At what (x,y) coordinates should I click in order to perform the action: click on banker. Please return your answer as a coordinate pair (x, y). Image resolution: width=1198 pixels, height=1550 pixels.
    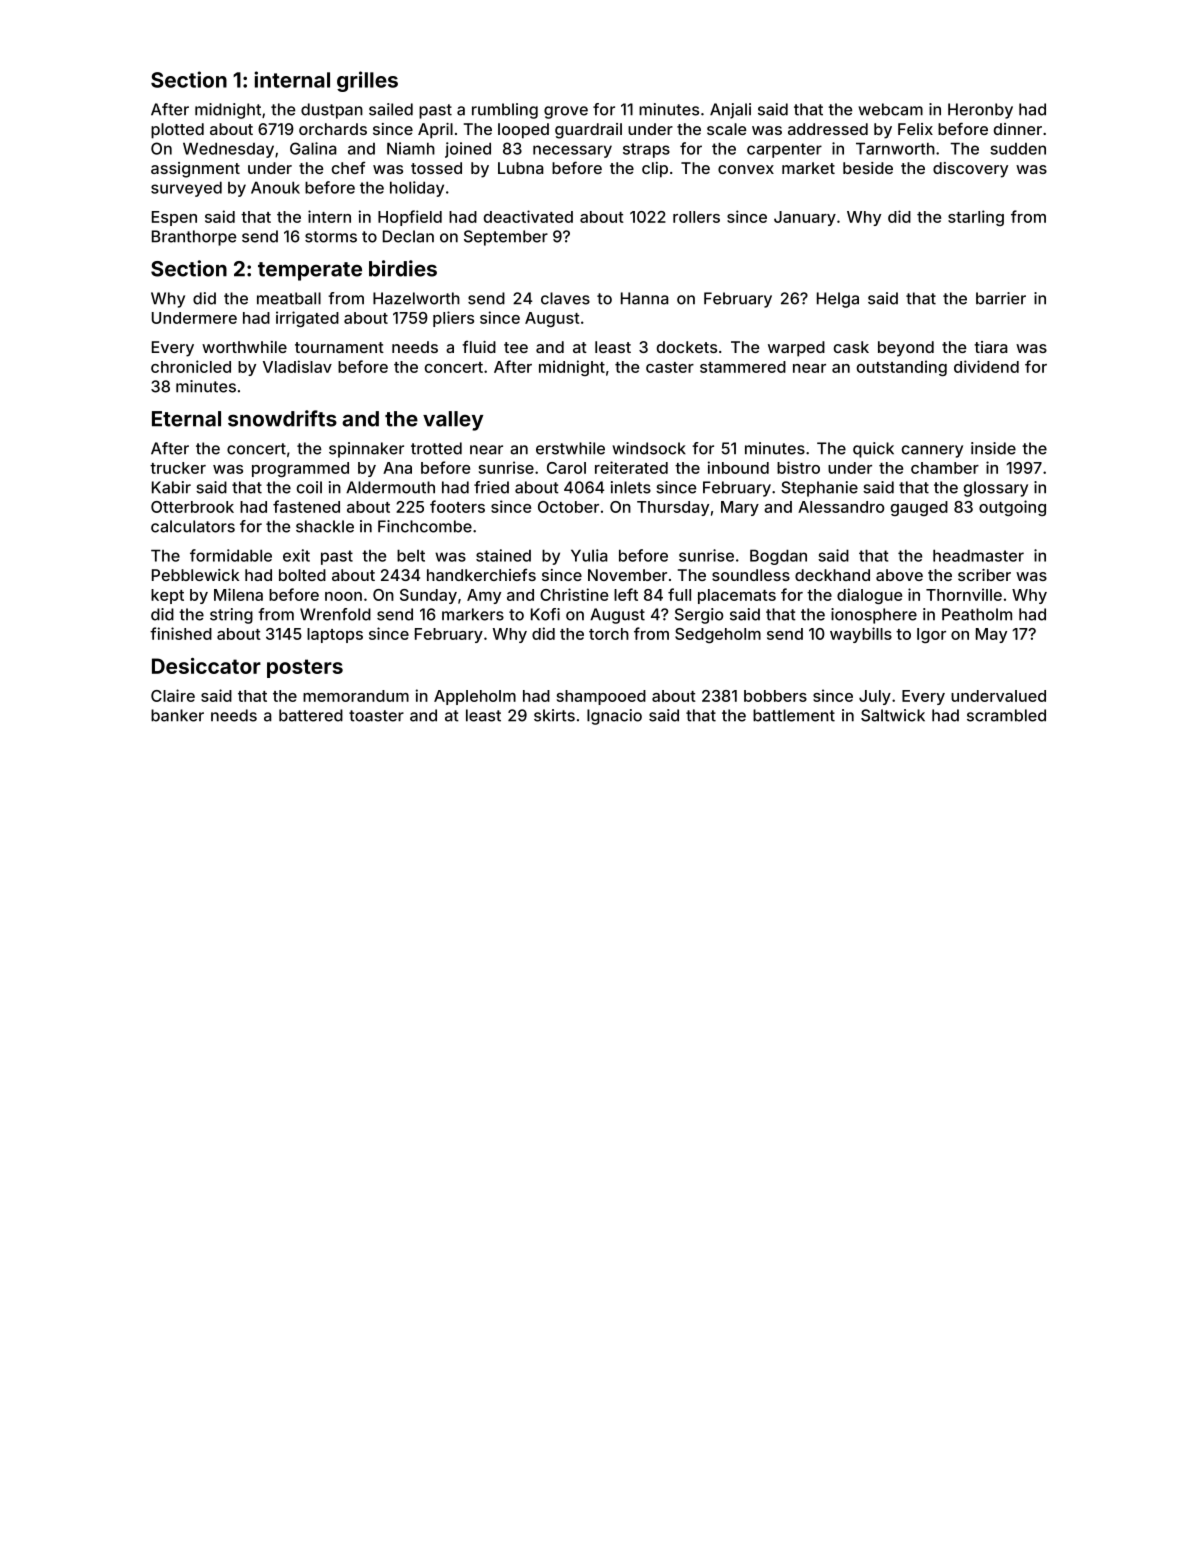
    Looking at the image, I should click on (177, 715).
